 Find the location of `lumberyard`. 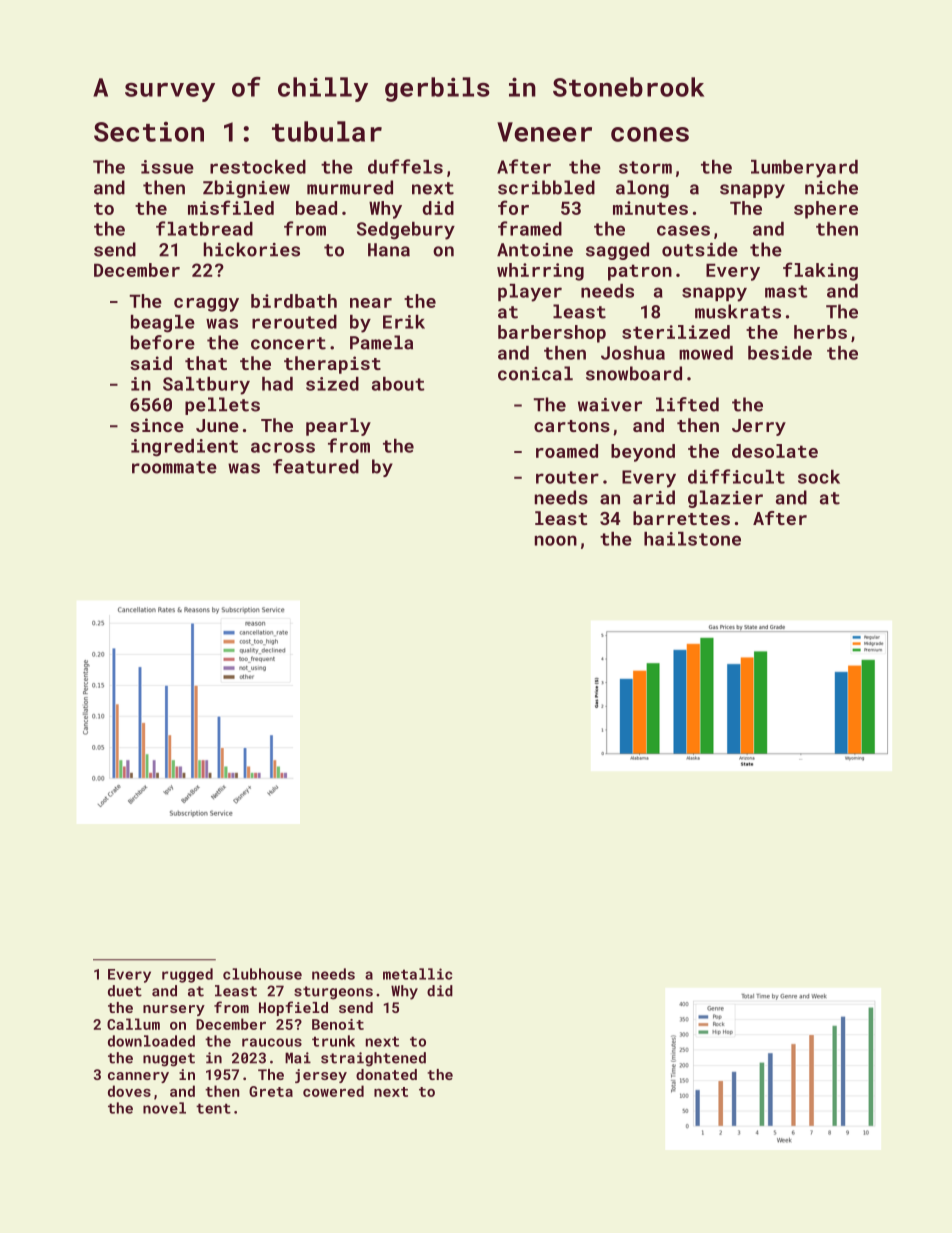

lumberyard is located at coordinates (804, 169).
